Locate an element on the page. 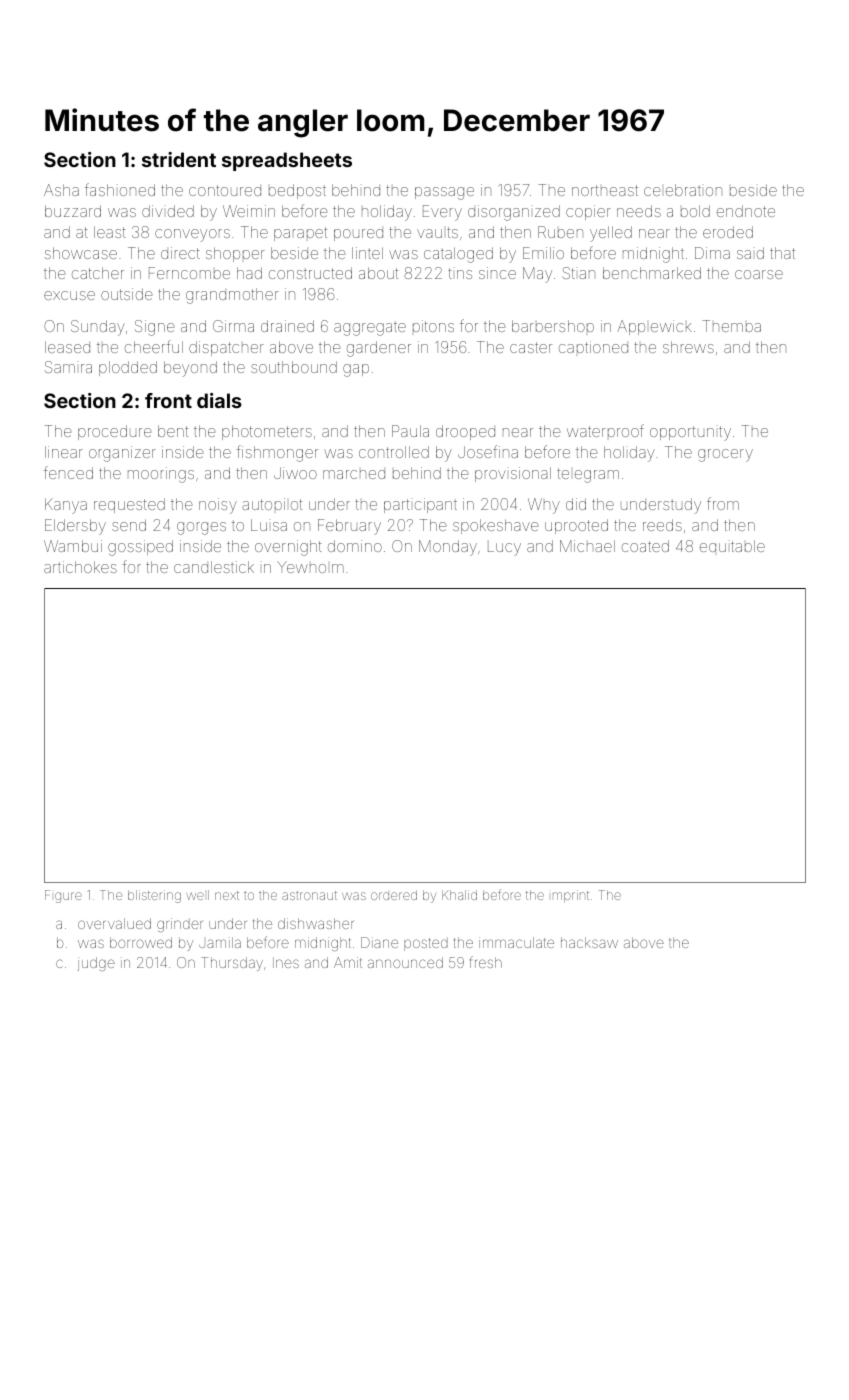  Stian is located at coordinates (578, 273).
